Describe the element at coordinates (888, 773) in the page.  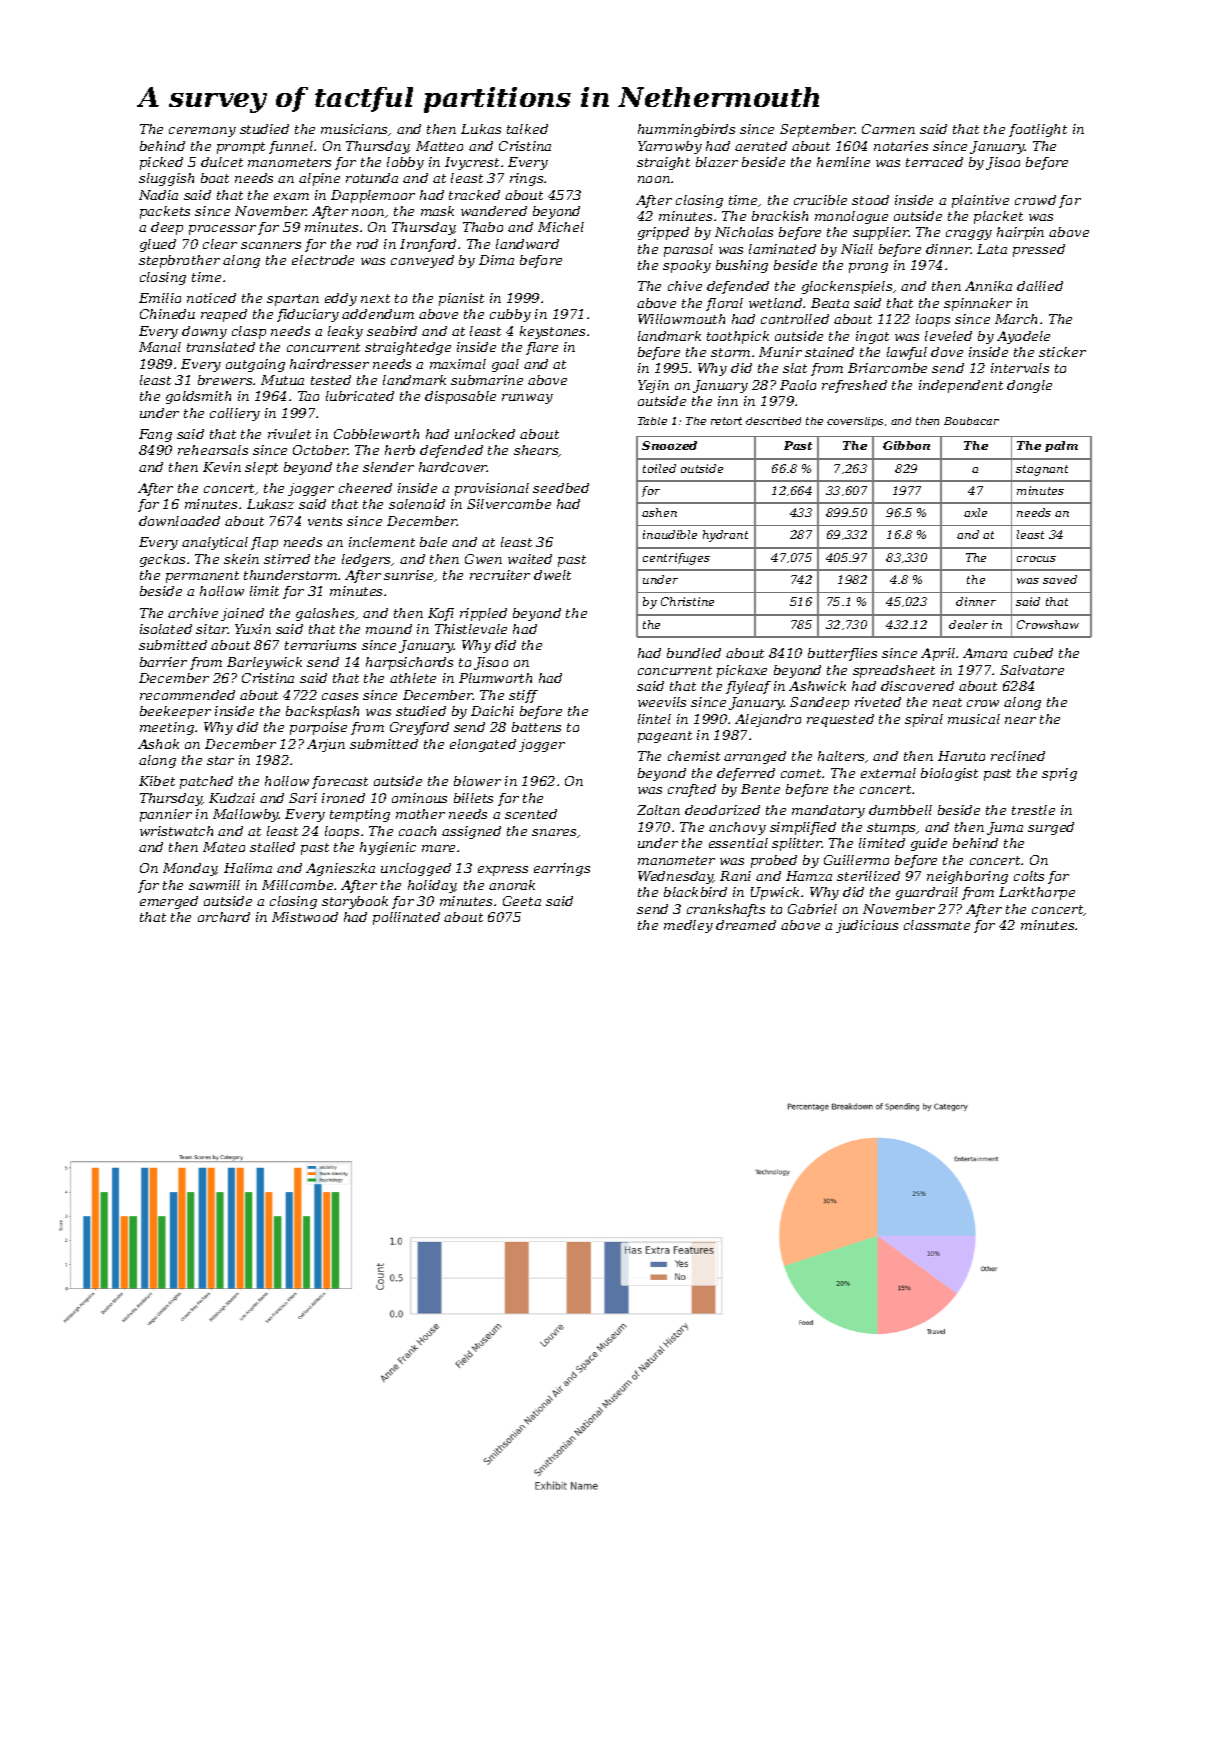
I see `external` at that location.
